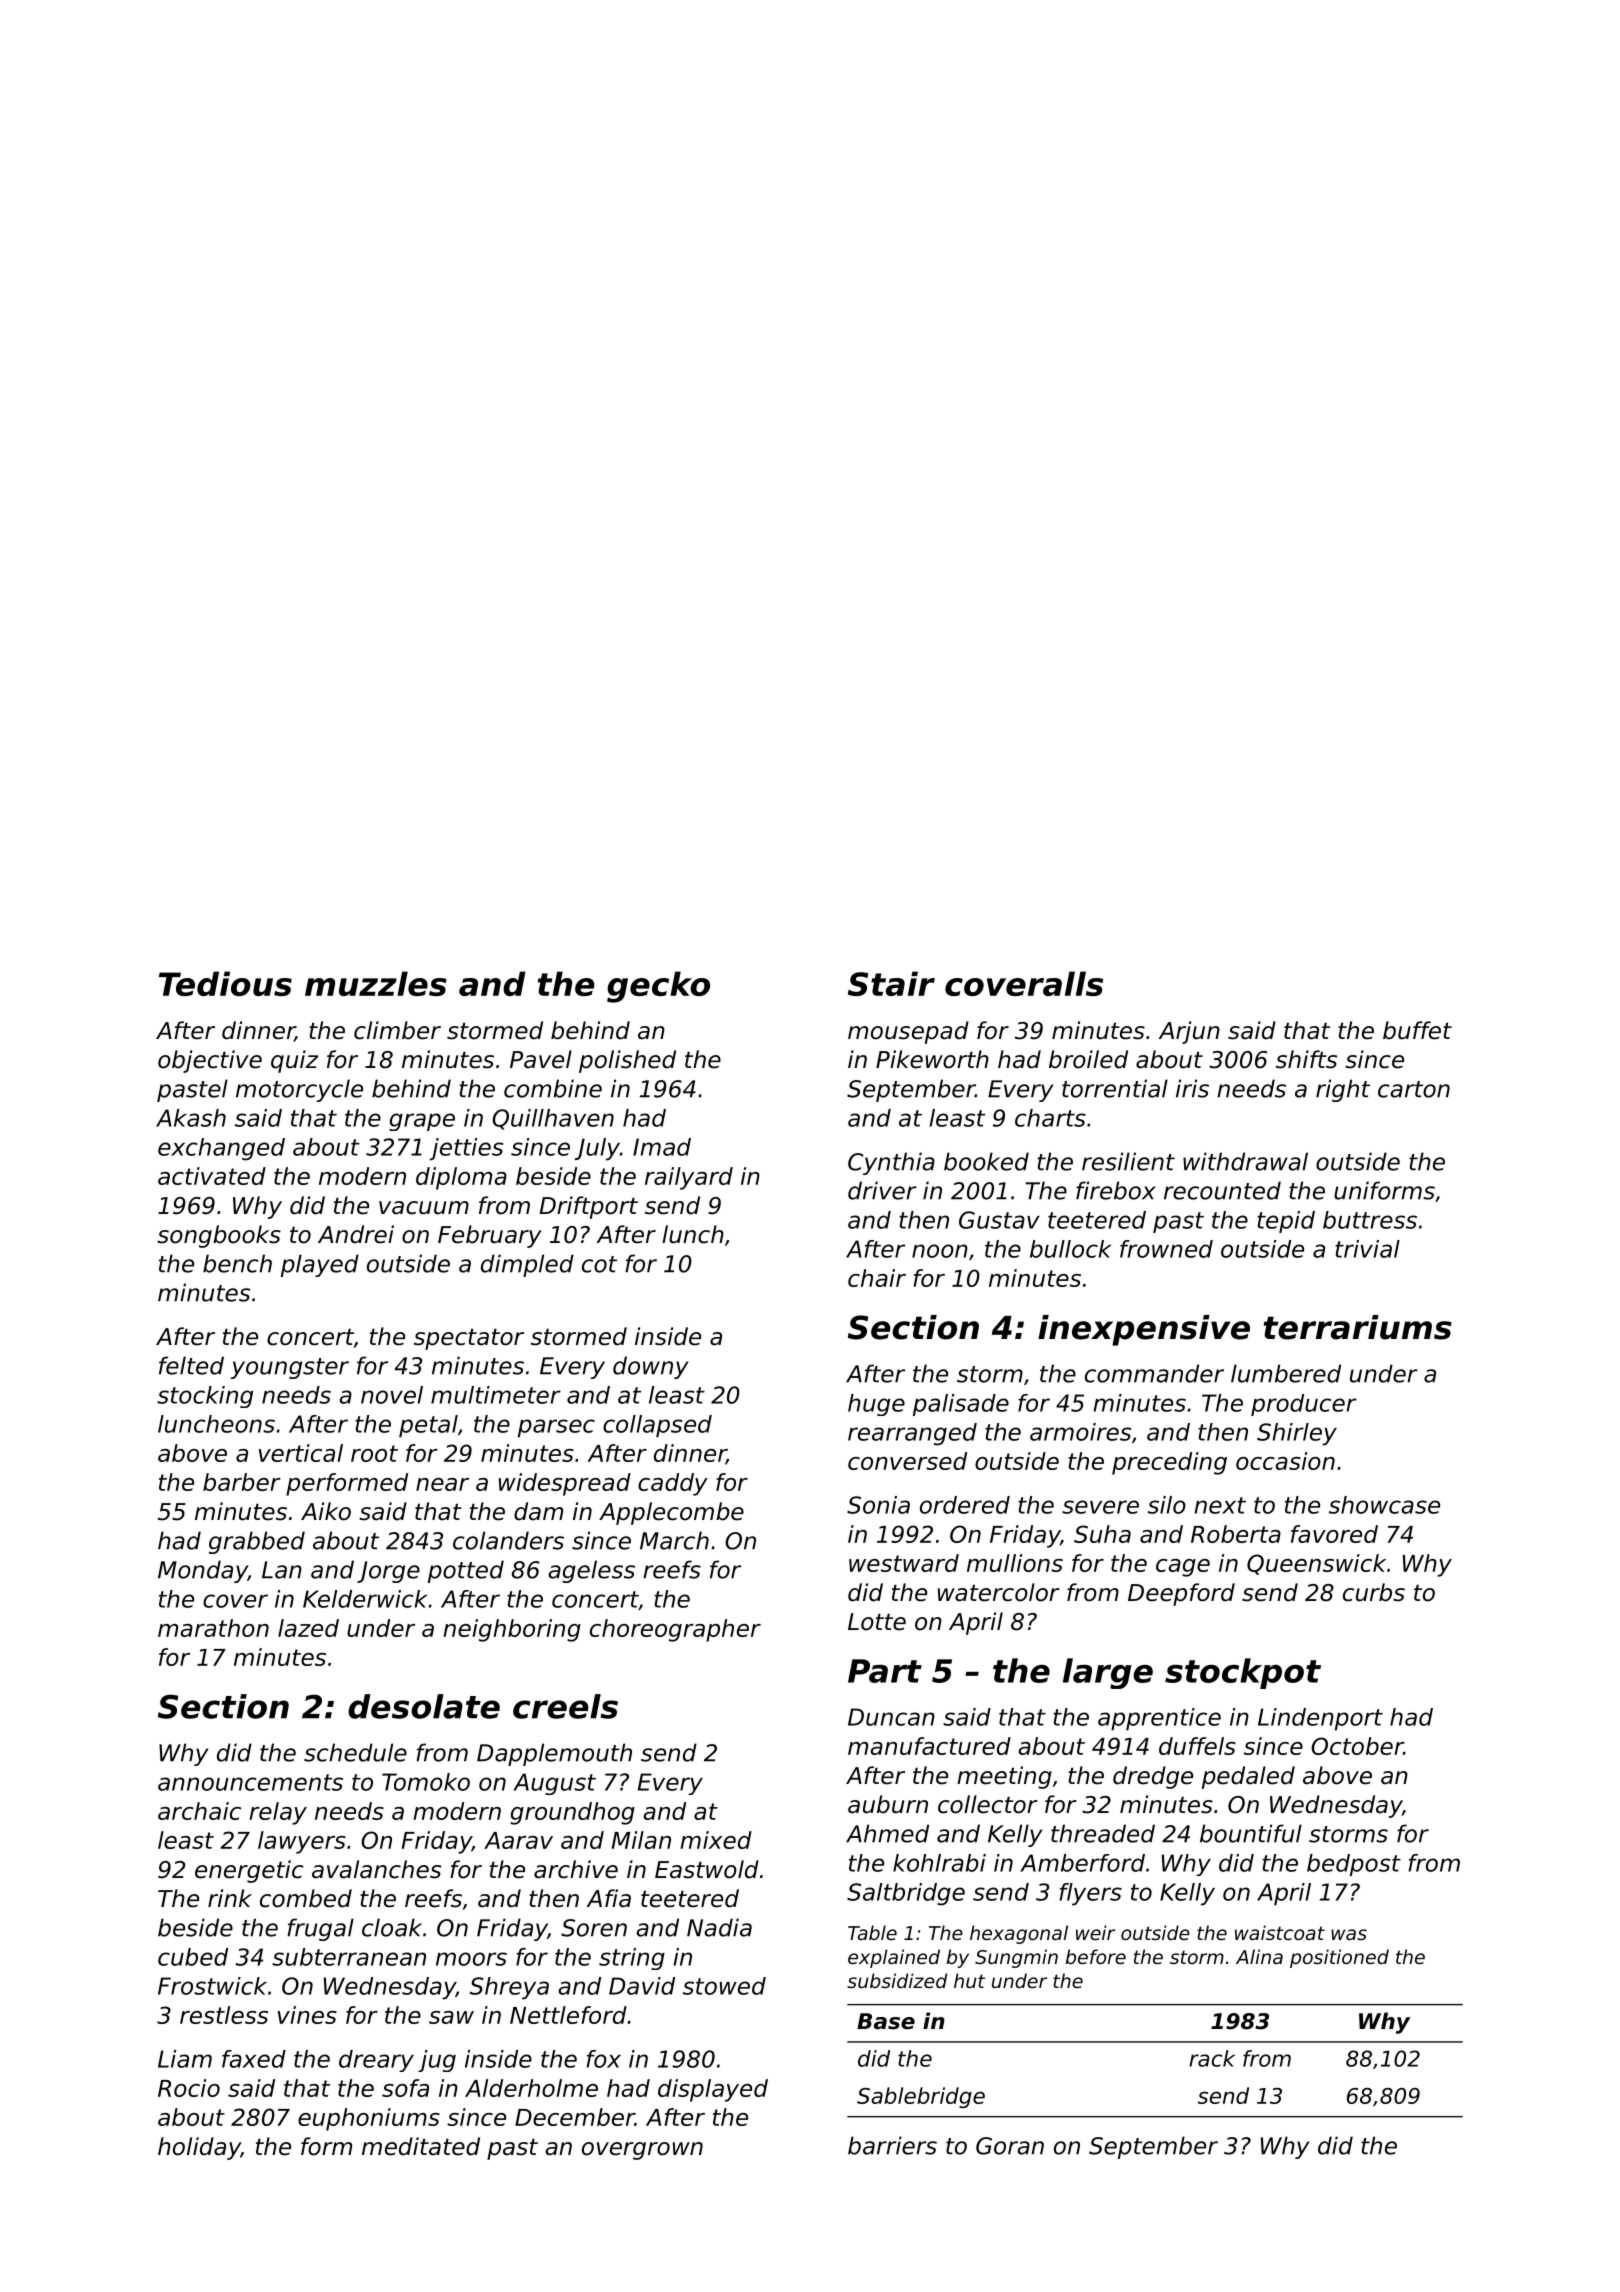  Describe the element at coordinates (1189, 1032) in the screenshot. I see `Arjun` at that location.
